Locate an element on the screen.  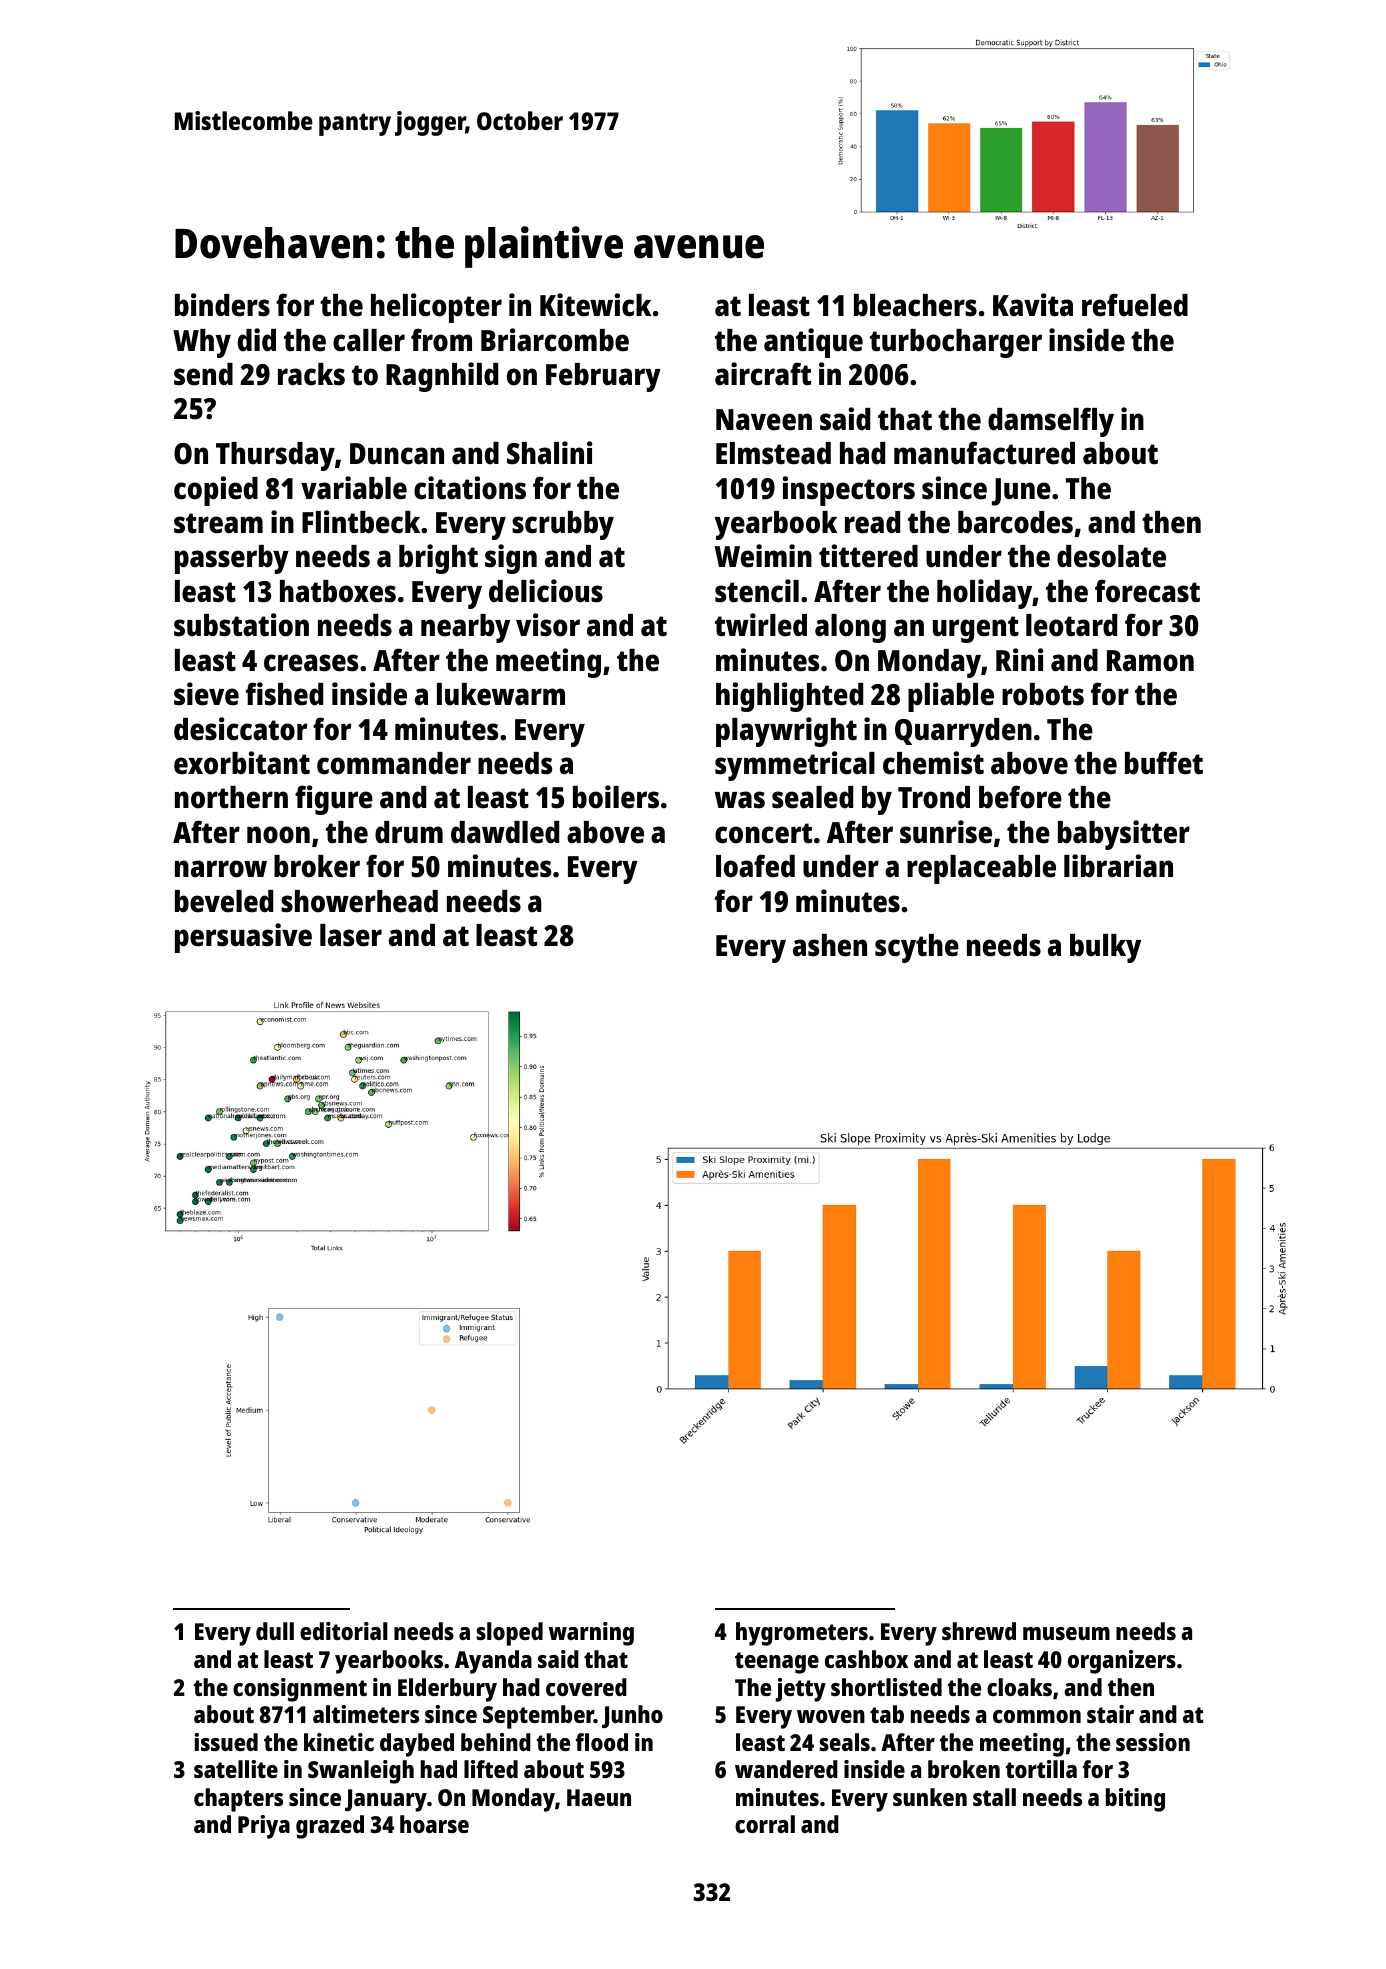
wandered is located at coordinates (786, 1769).
